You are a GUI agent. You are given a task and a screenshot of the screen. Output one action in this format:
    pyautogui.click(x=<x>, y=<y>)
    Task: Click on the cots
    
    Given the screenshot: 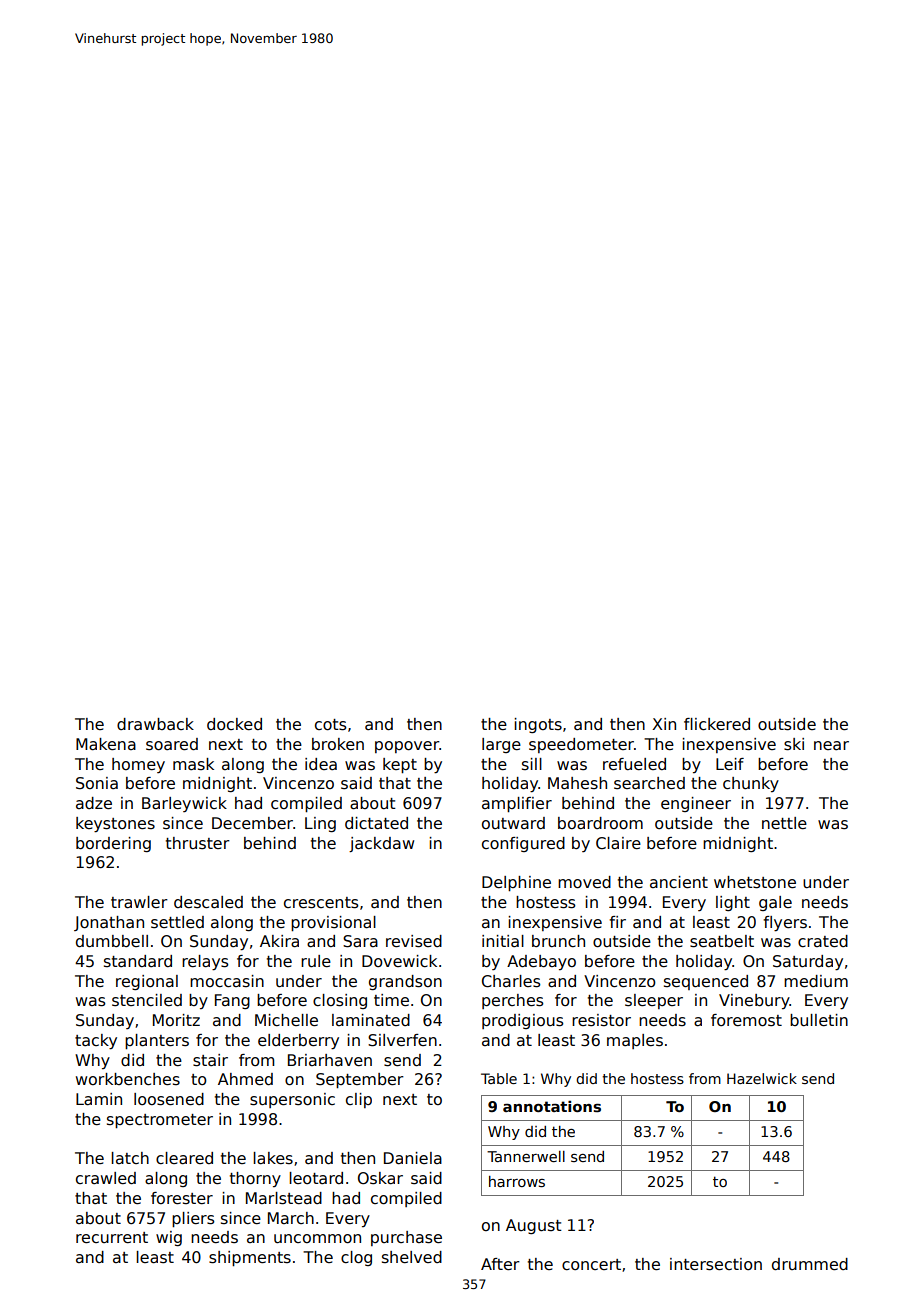 What is the action you would take?
    pyautogui.click(x=330, y=725)
